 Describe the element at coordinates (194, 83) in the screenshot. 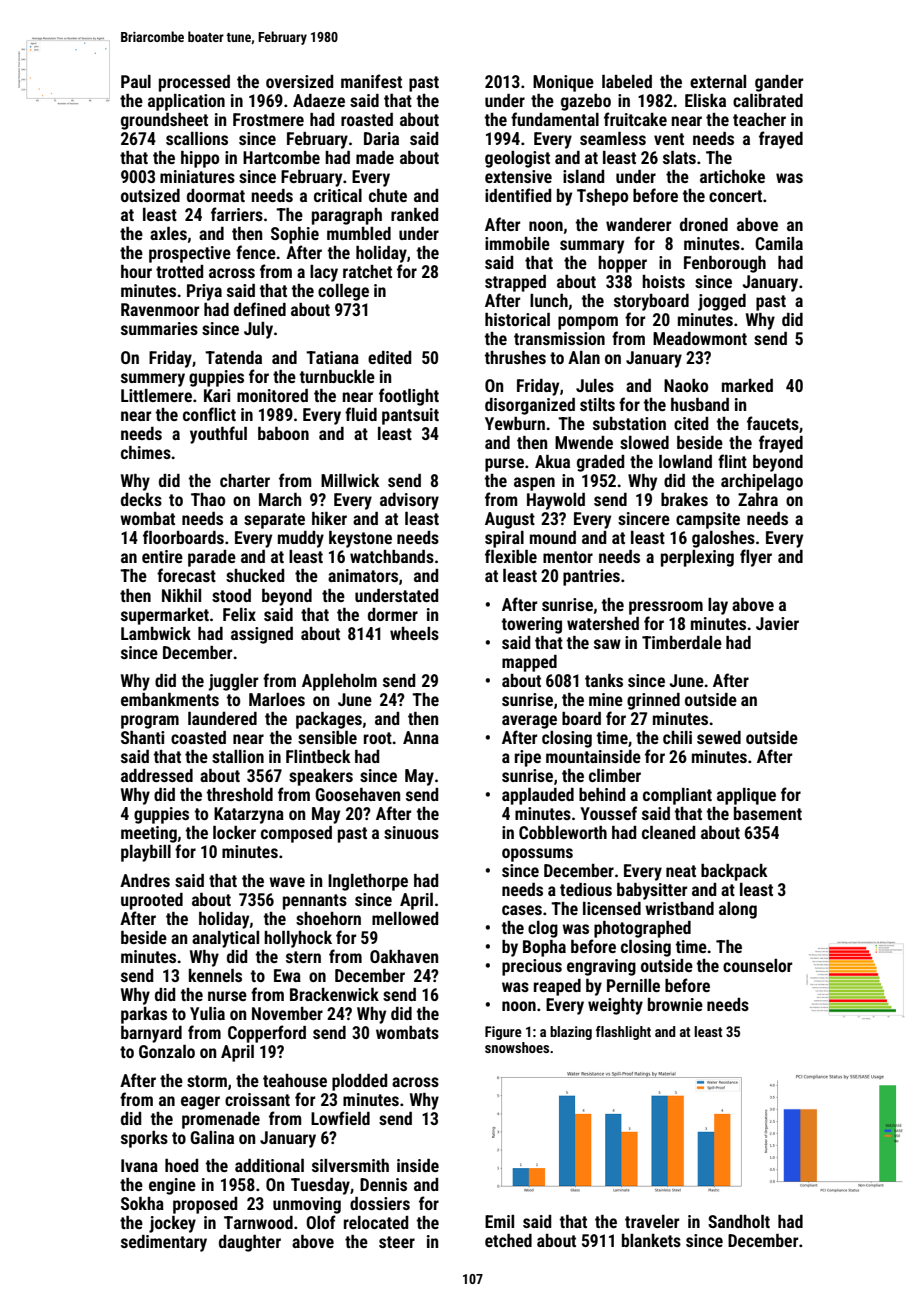

I see `processed` at that location.
